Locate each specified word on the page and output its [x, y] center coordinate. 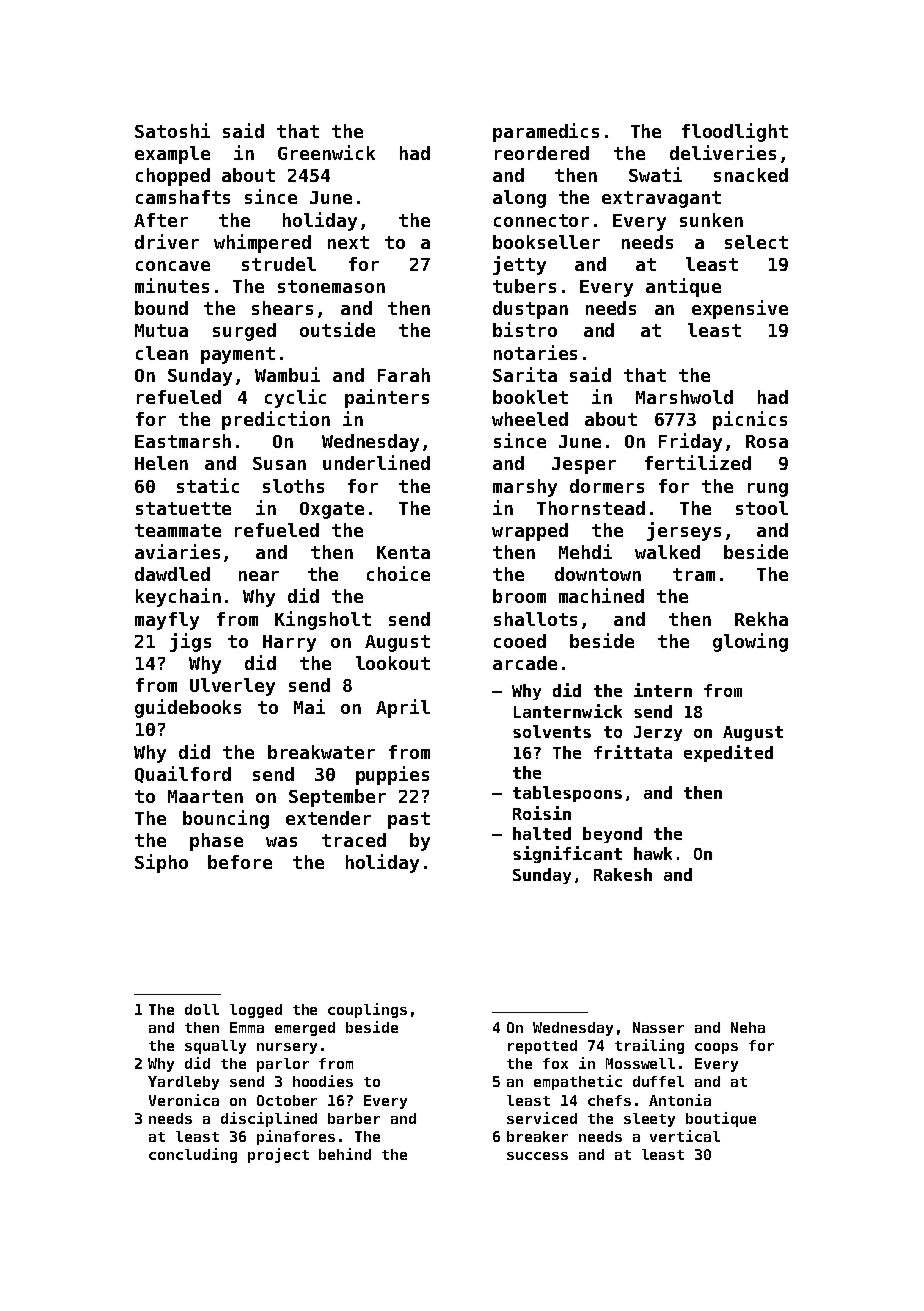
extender [328, 818]
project [278, 1155]
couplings [367, 1010]
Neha [748, 1027]
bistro [525, 329]
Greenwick [326, 152]
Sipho [161, 863]
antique [683, 287]
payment [238, 355]
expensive [740, 309]
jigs [190, 642]
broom [519, 596]
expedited [728, 753]
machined [601, 595]
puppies [392, 775]
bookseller [546, 242]
